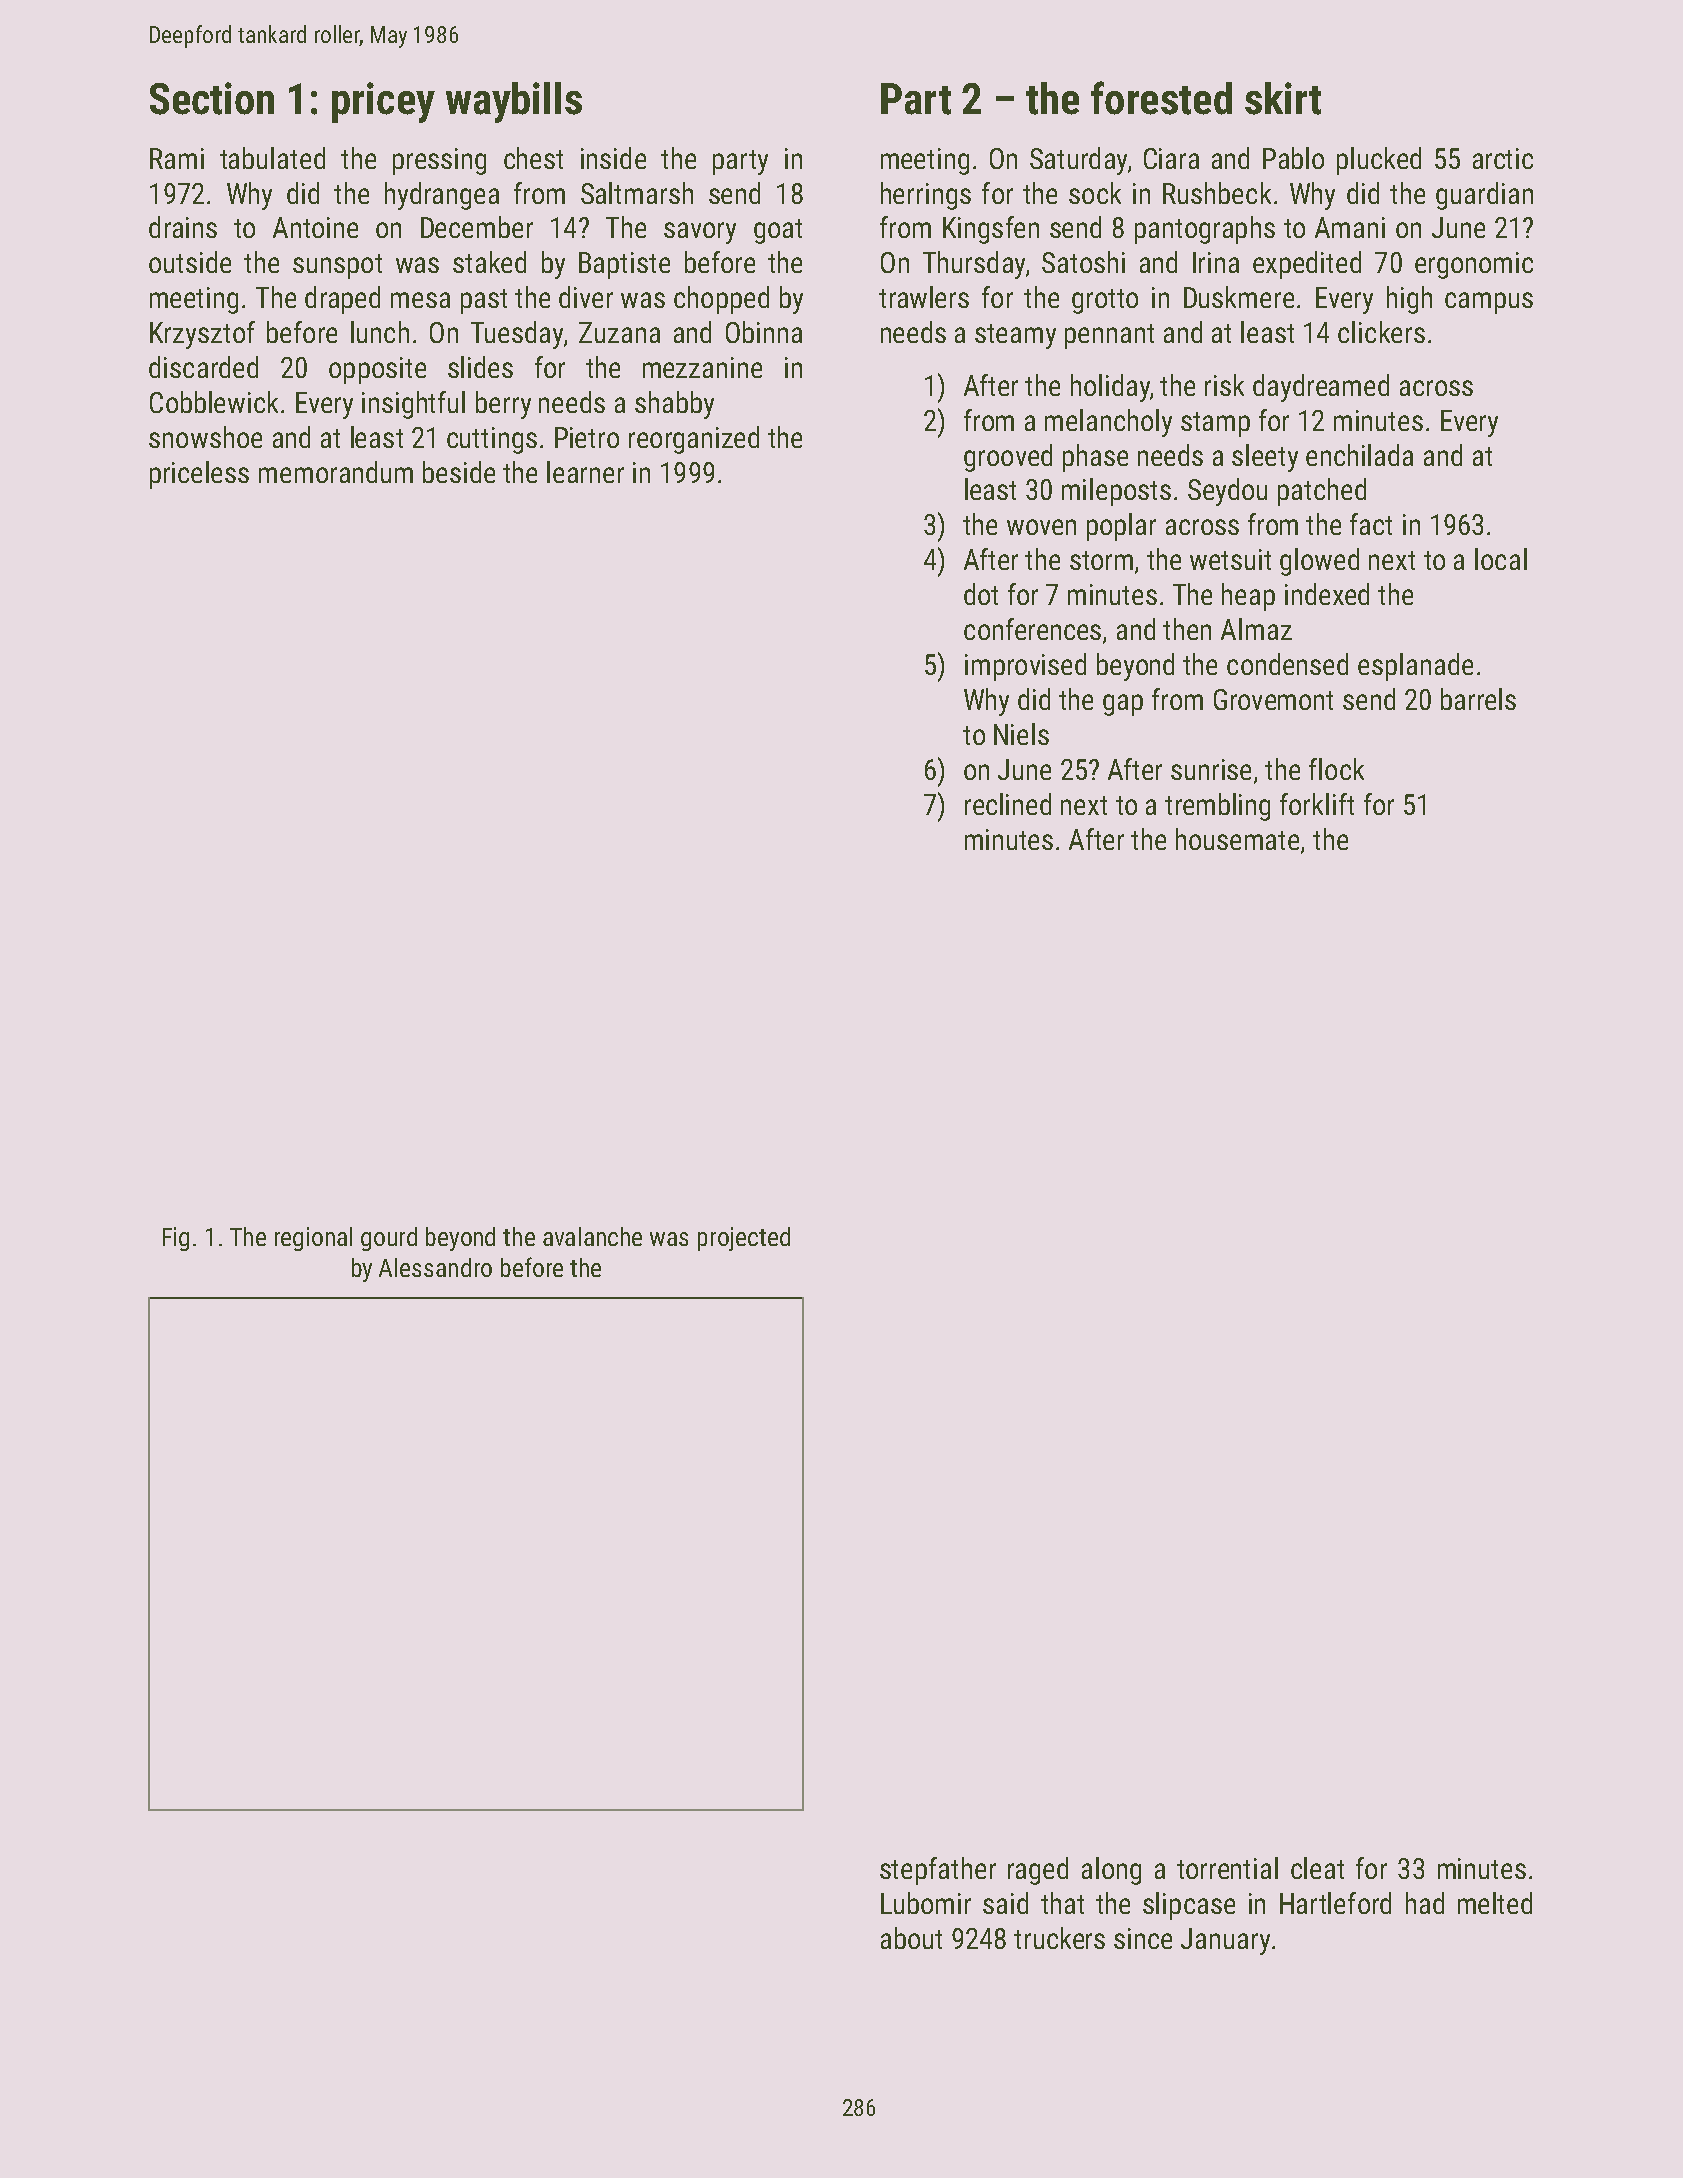  I want to click on forested, so click(1161, 98).
